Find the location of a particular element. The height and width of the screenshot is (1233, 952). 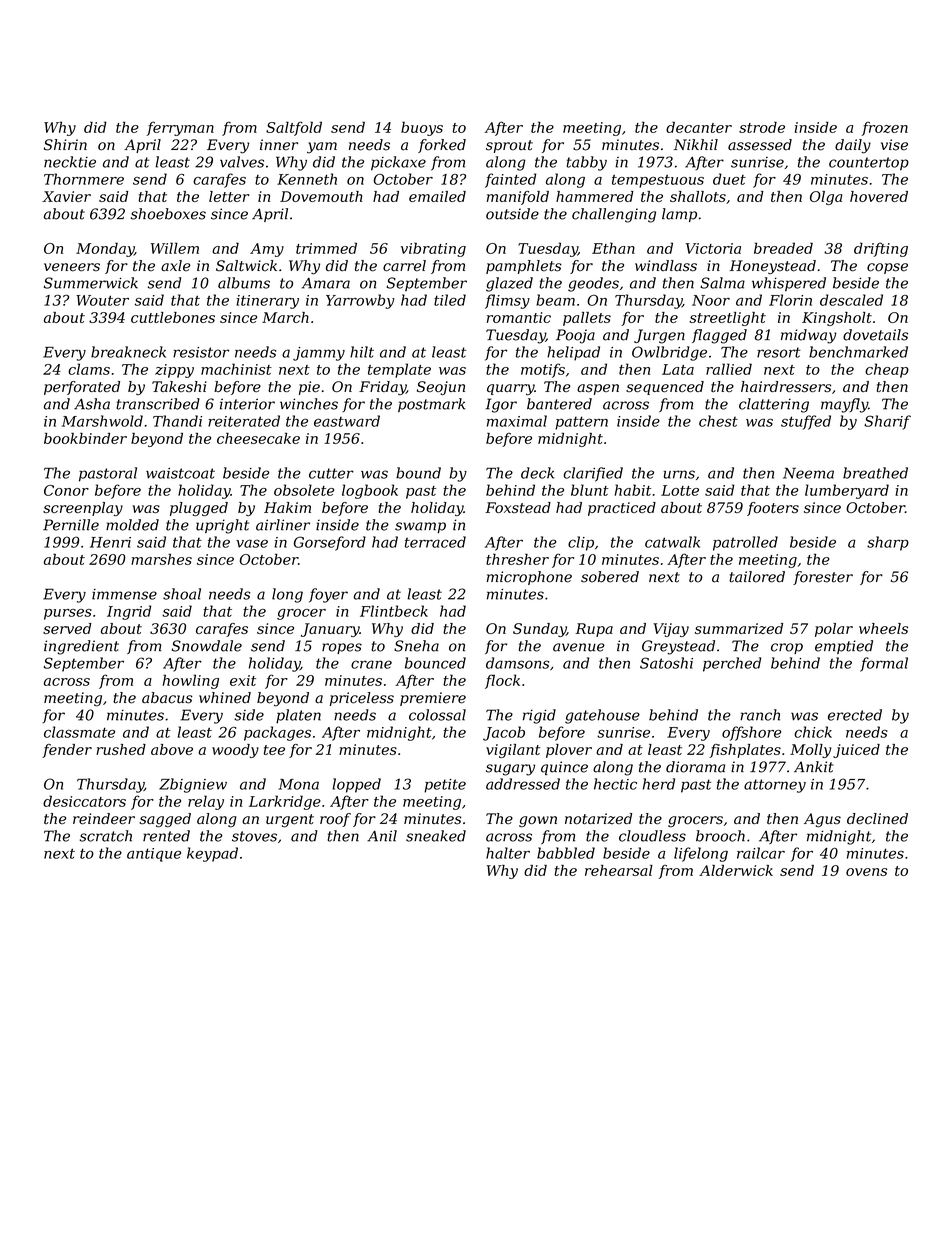

Snowdale is located at coordinates (207, 646).
